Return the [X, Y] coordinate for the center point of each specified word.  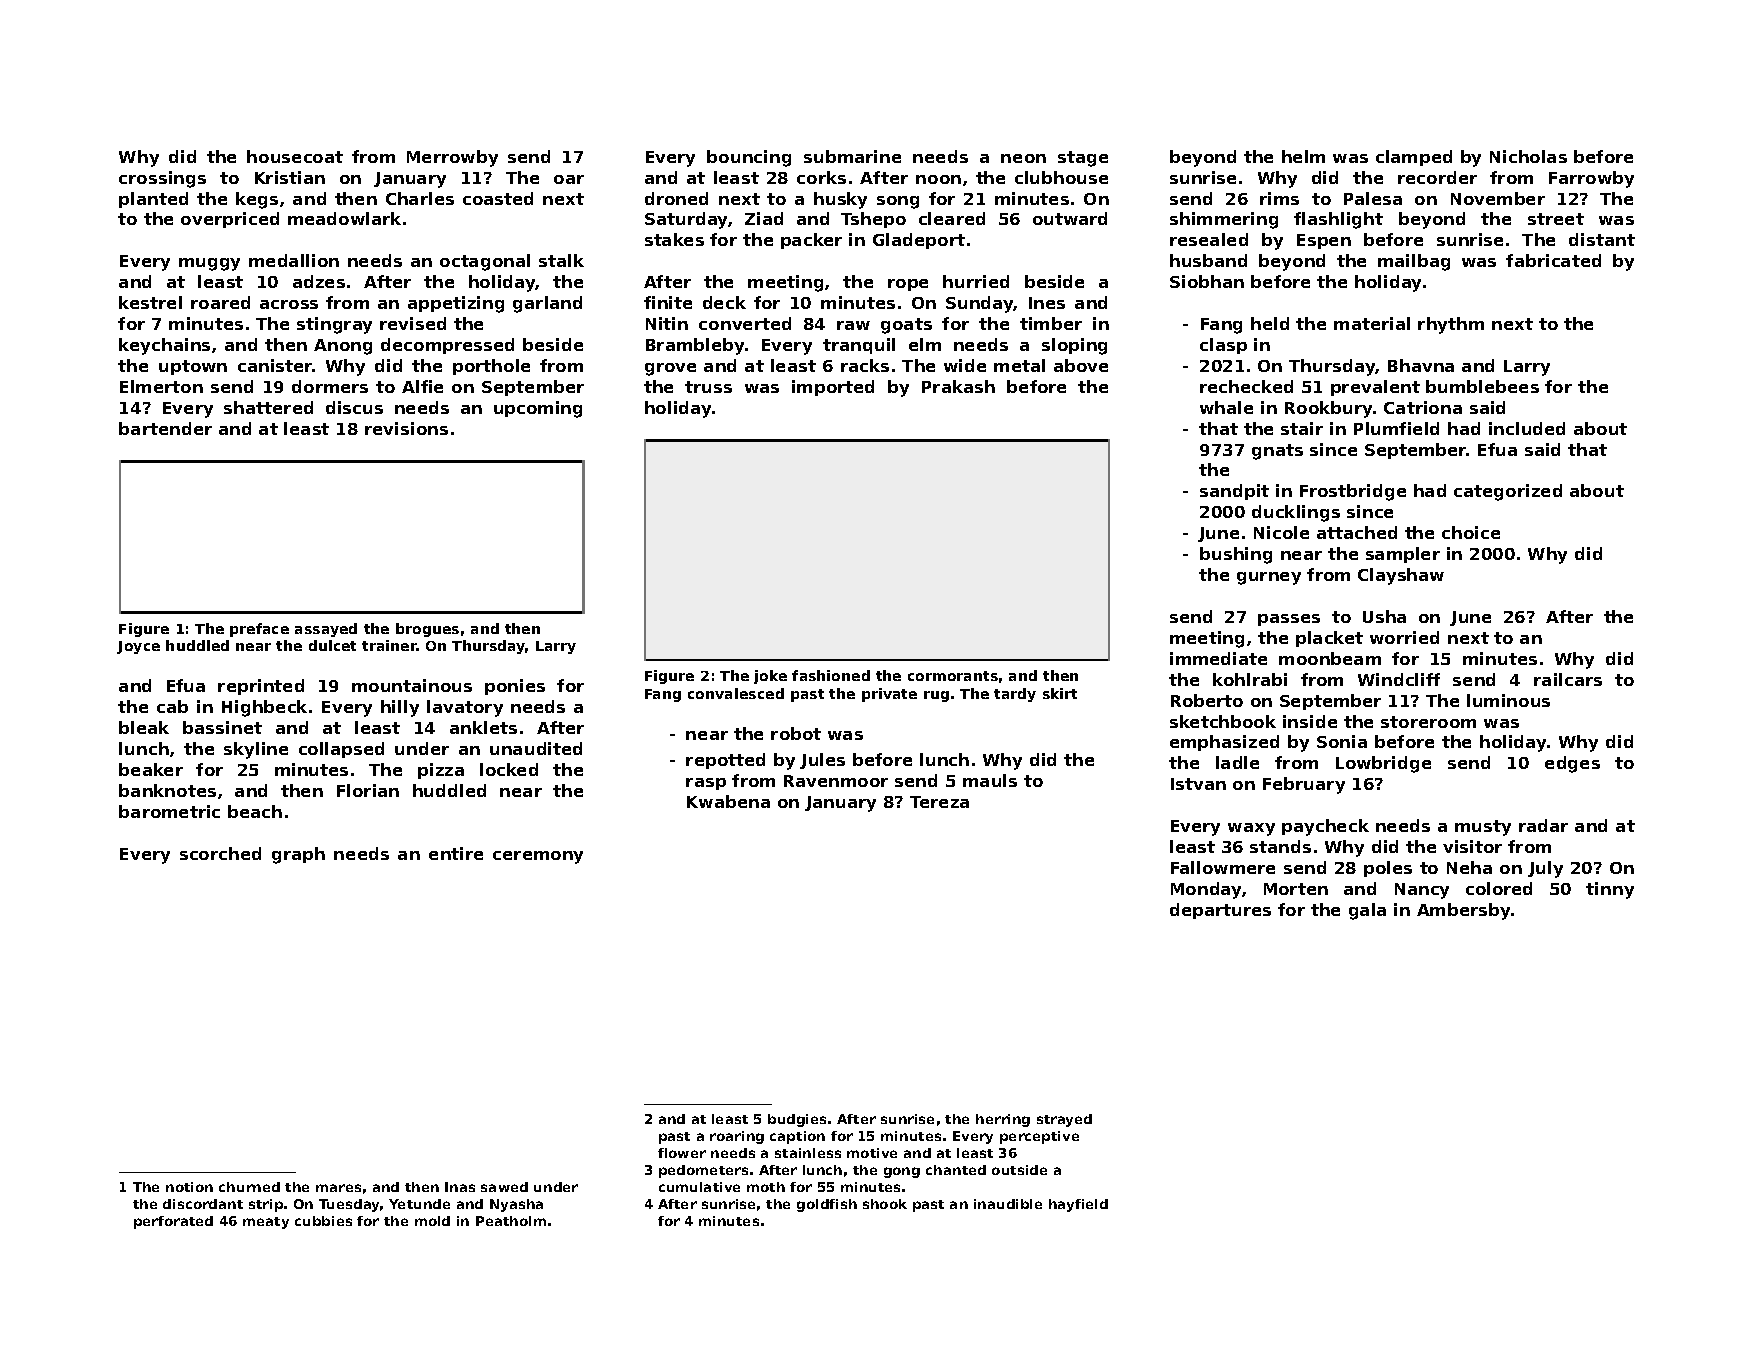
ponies [515, 687]
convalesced [736, 693]
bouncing [749, 158]
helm [1303, 156]
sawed [504, 1187]
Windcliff [1399, 679]
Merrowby [452, 158]
